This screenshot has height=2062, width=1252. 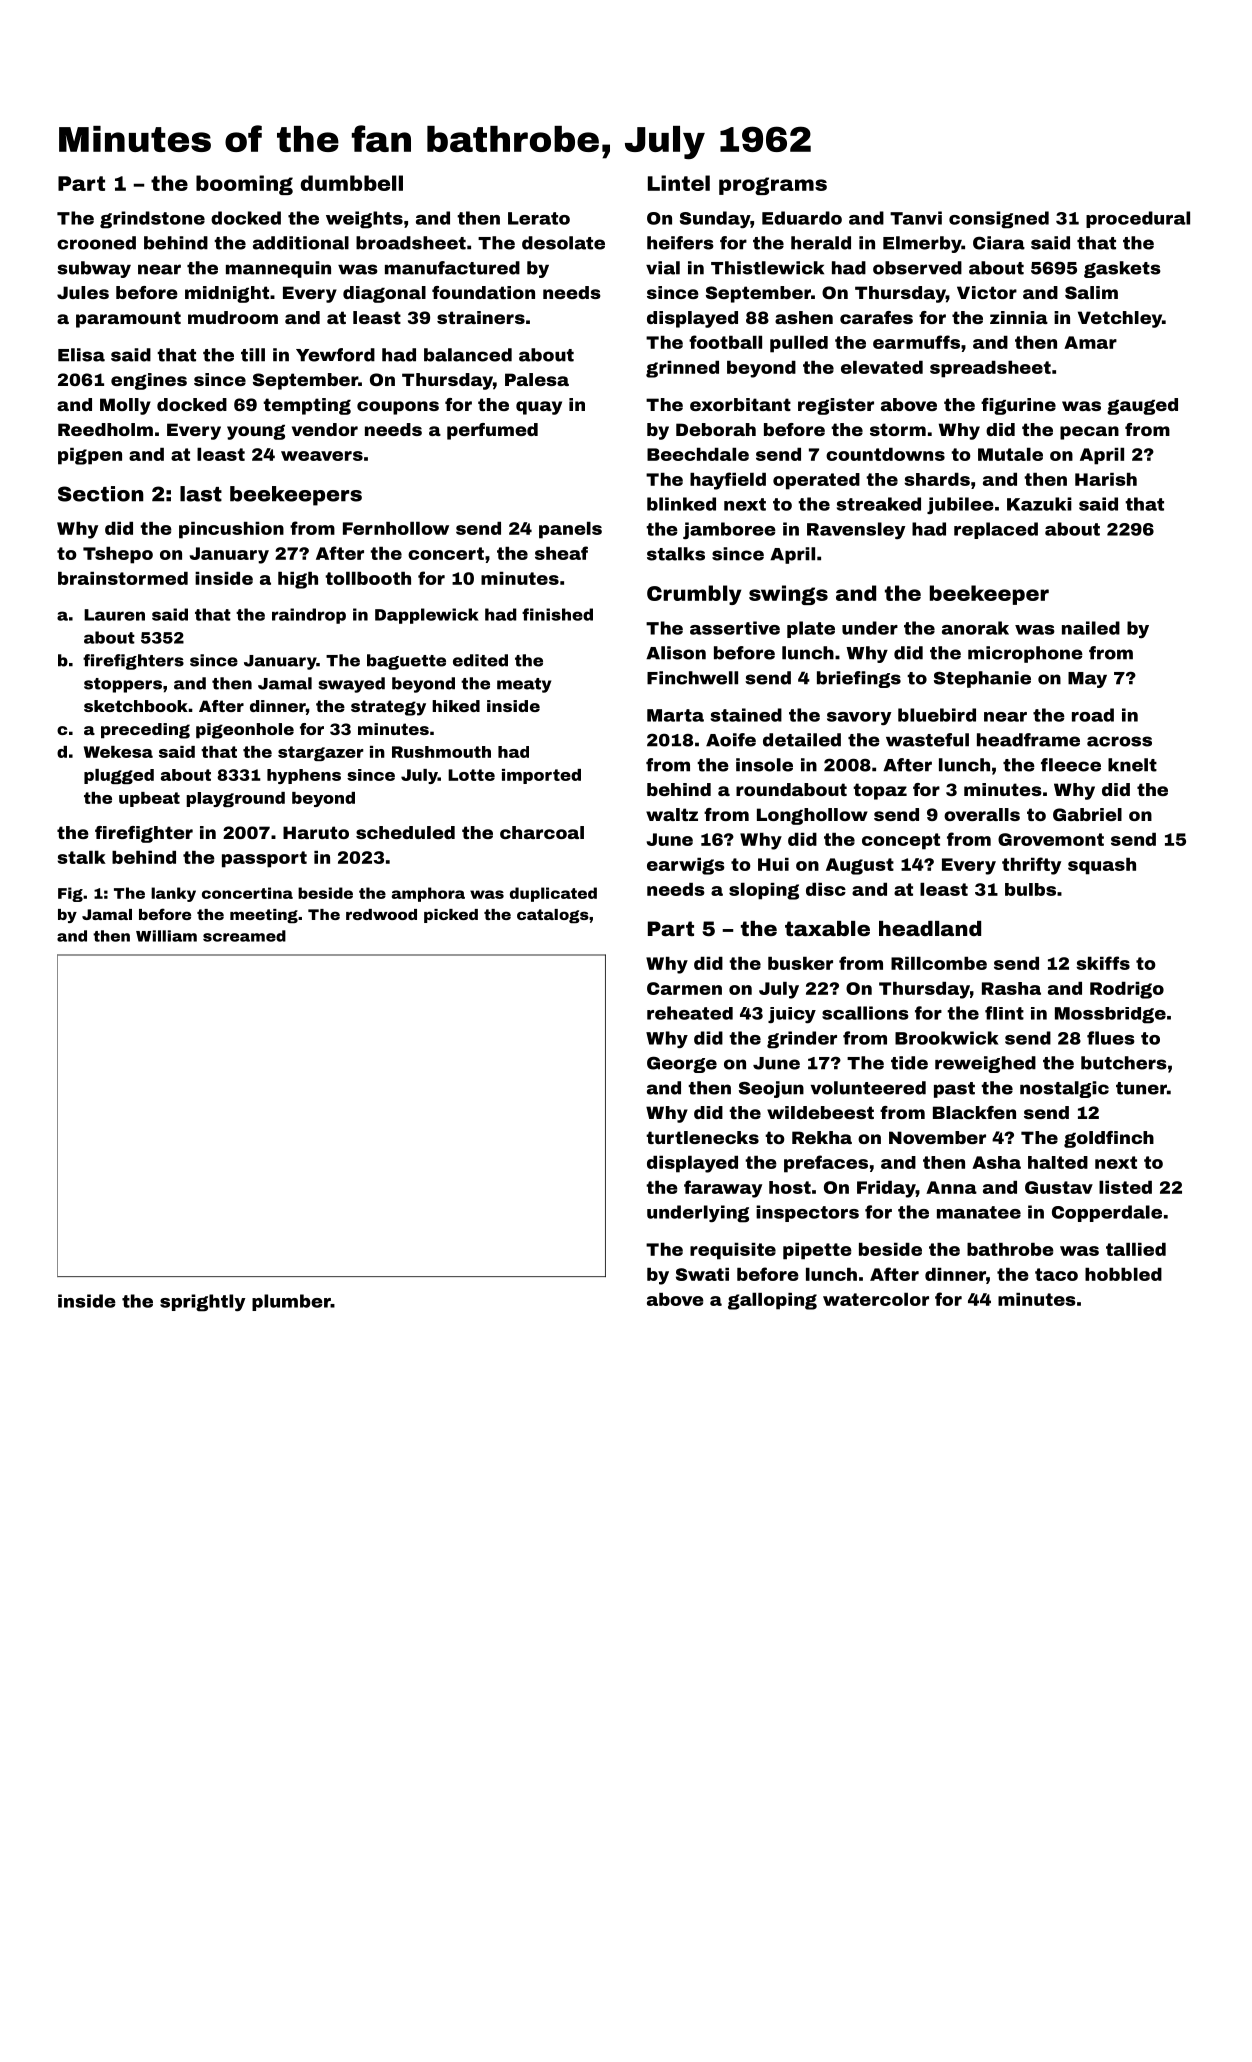 I want to click on grindstone, so click(x=152, y=220).
